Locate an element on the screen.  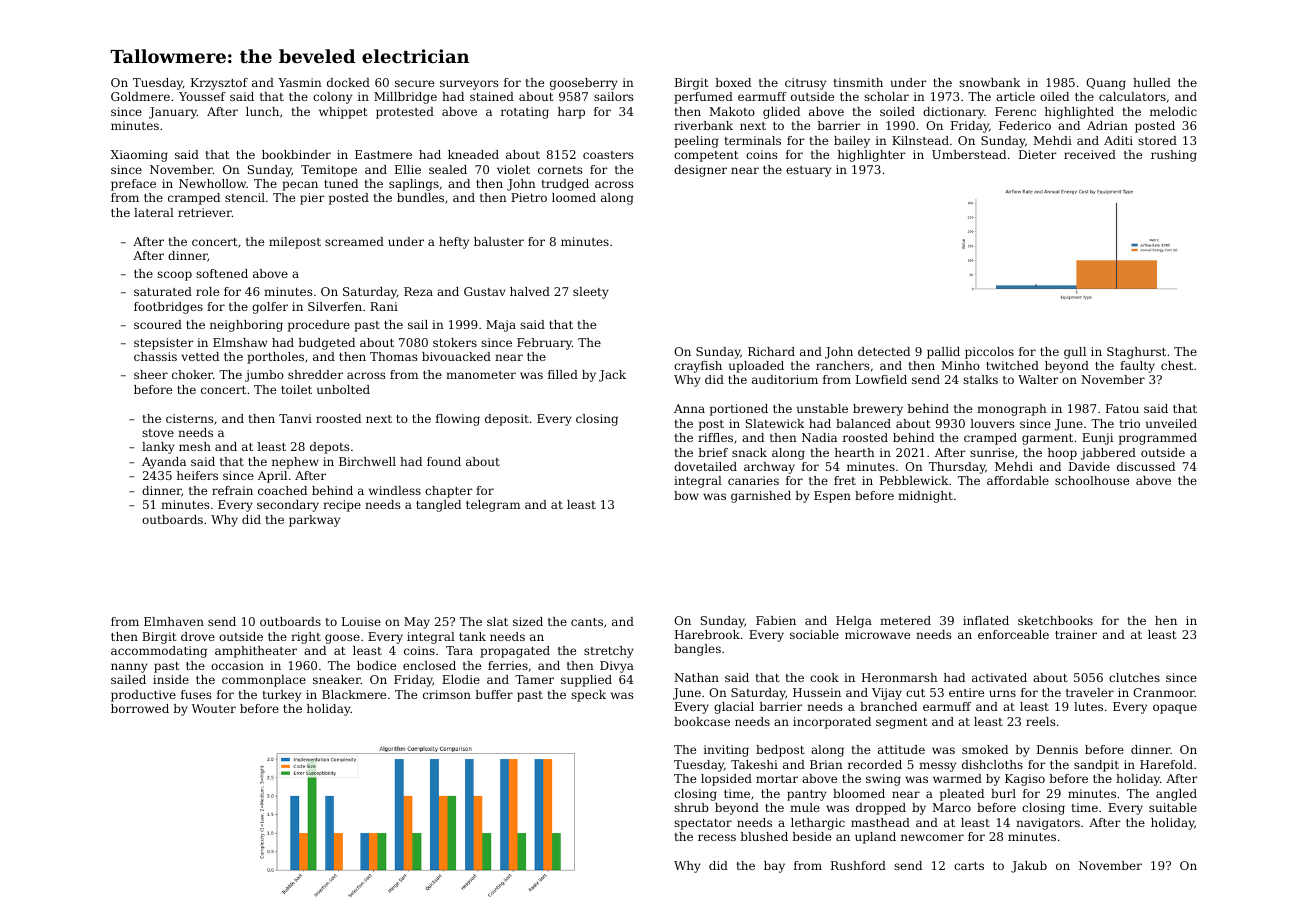
parkway is located at coordinates (314, 521).
